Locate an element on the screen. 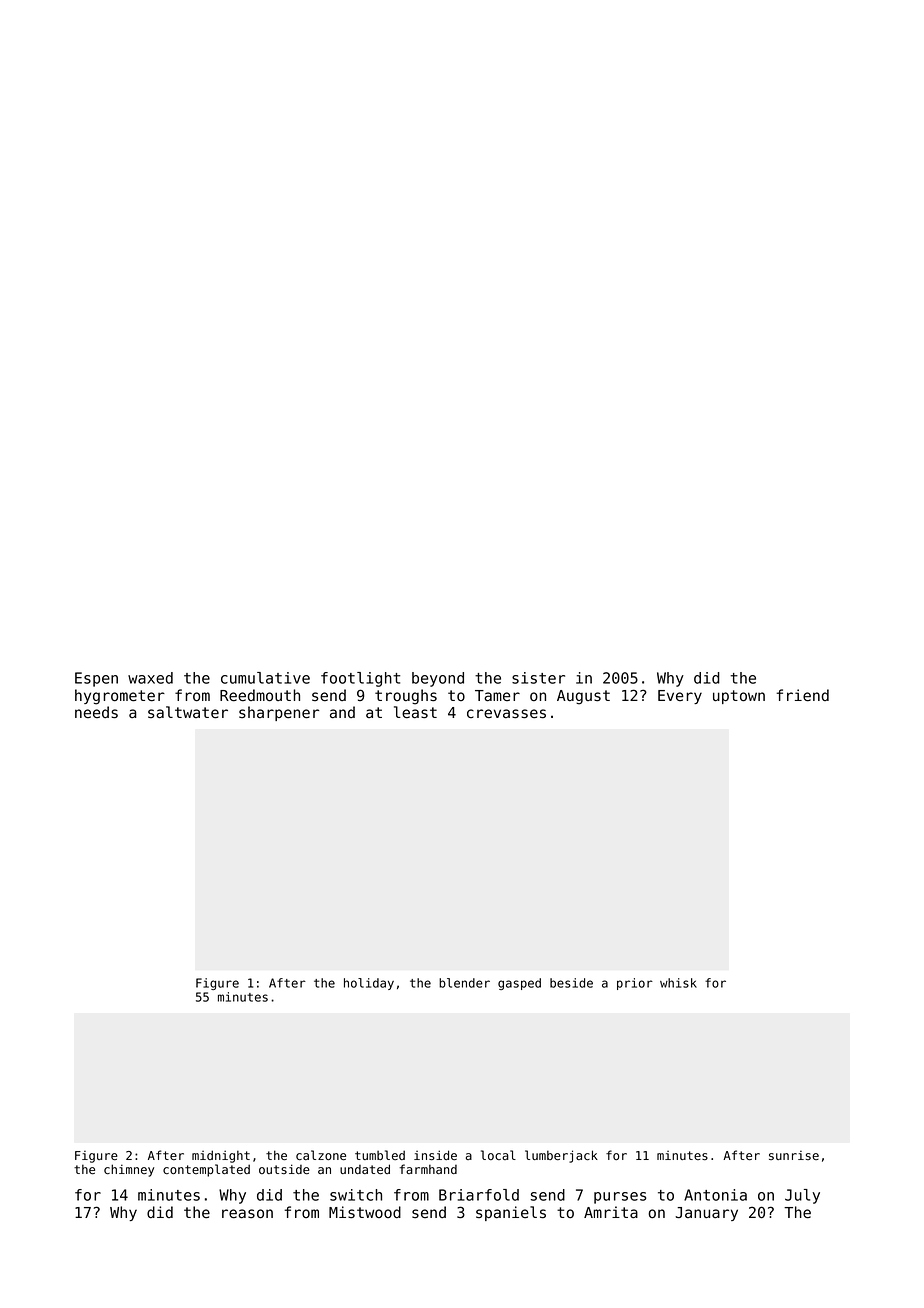 This screenshot has width=924, height=1308. calzone is located at coordinates (321, 1155).
